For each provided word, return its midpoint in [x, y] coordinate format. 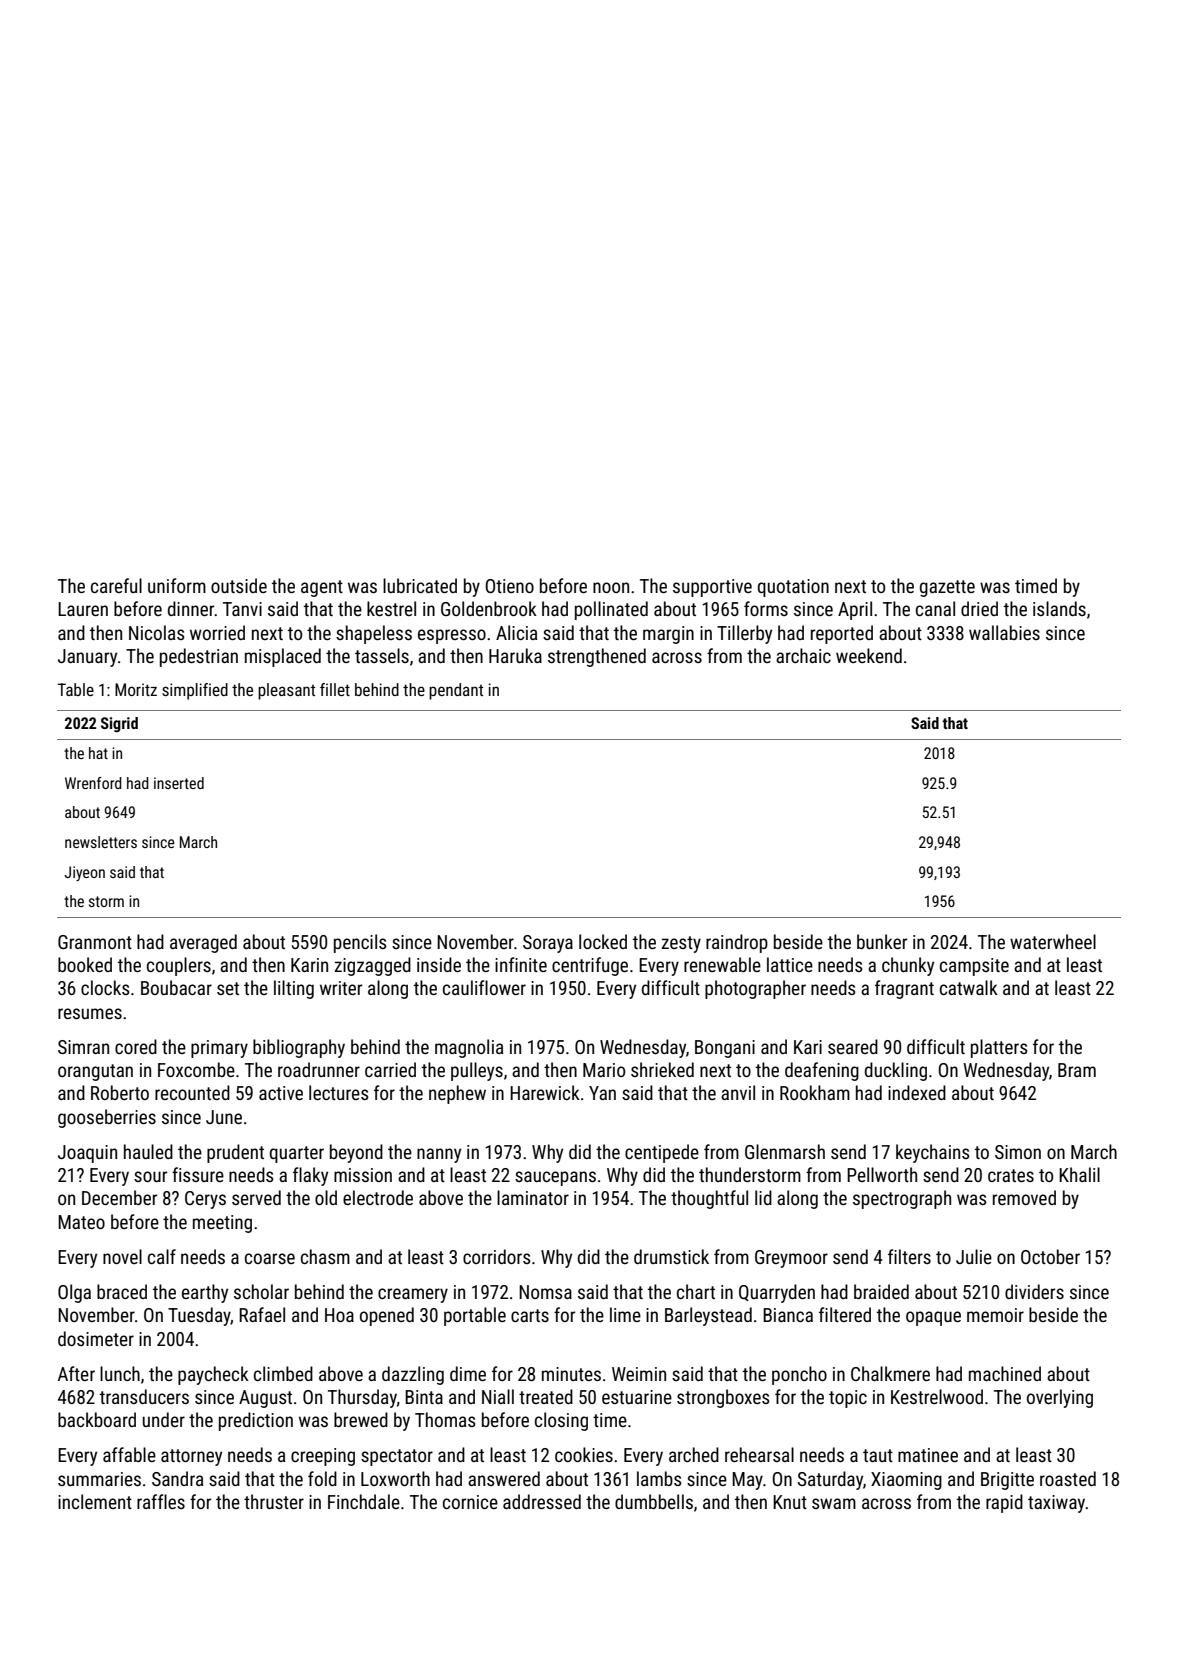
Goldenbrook [489, 608]
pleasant [286, 691]
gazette [947, 588]
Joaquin [87, 1154]
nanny [439, 1155]
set [228, 988]
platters [999, 1048]
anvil [738, 1092]
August [265, 1399]
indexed [917, 1092]
